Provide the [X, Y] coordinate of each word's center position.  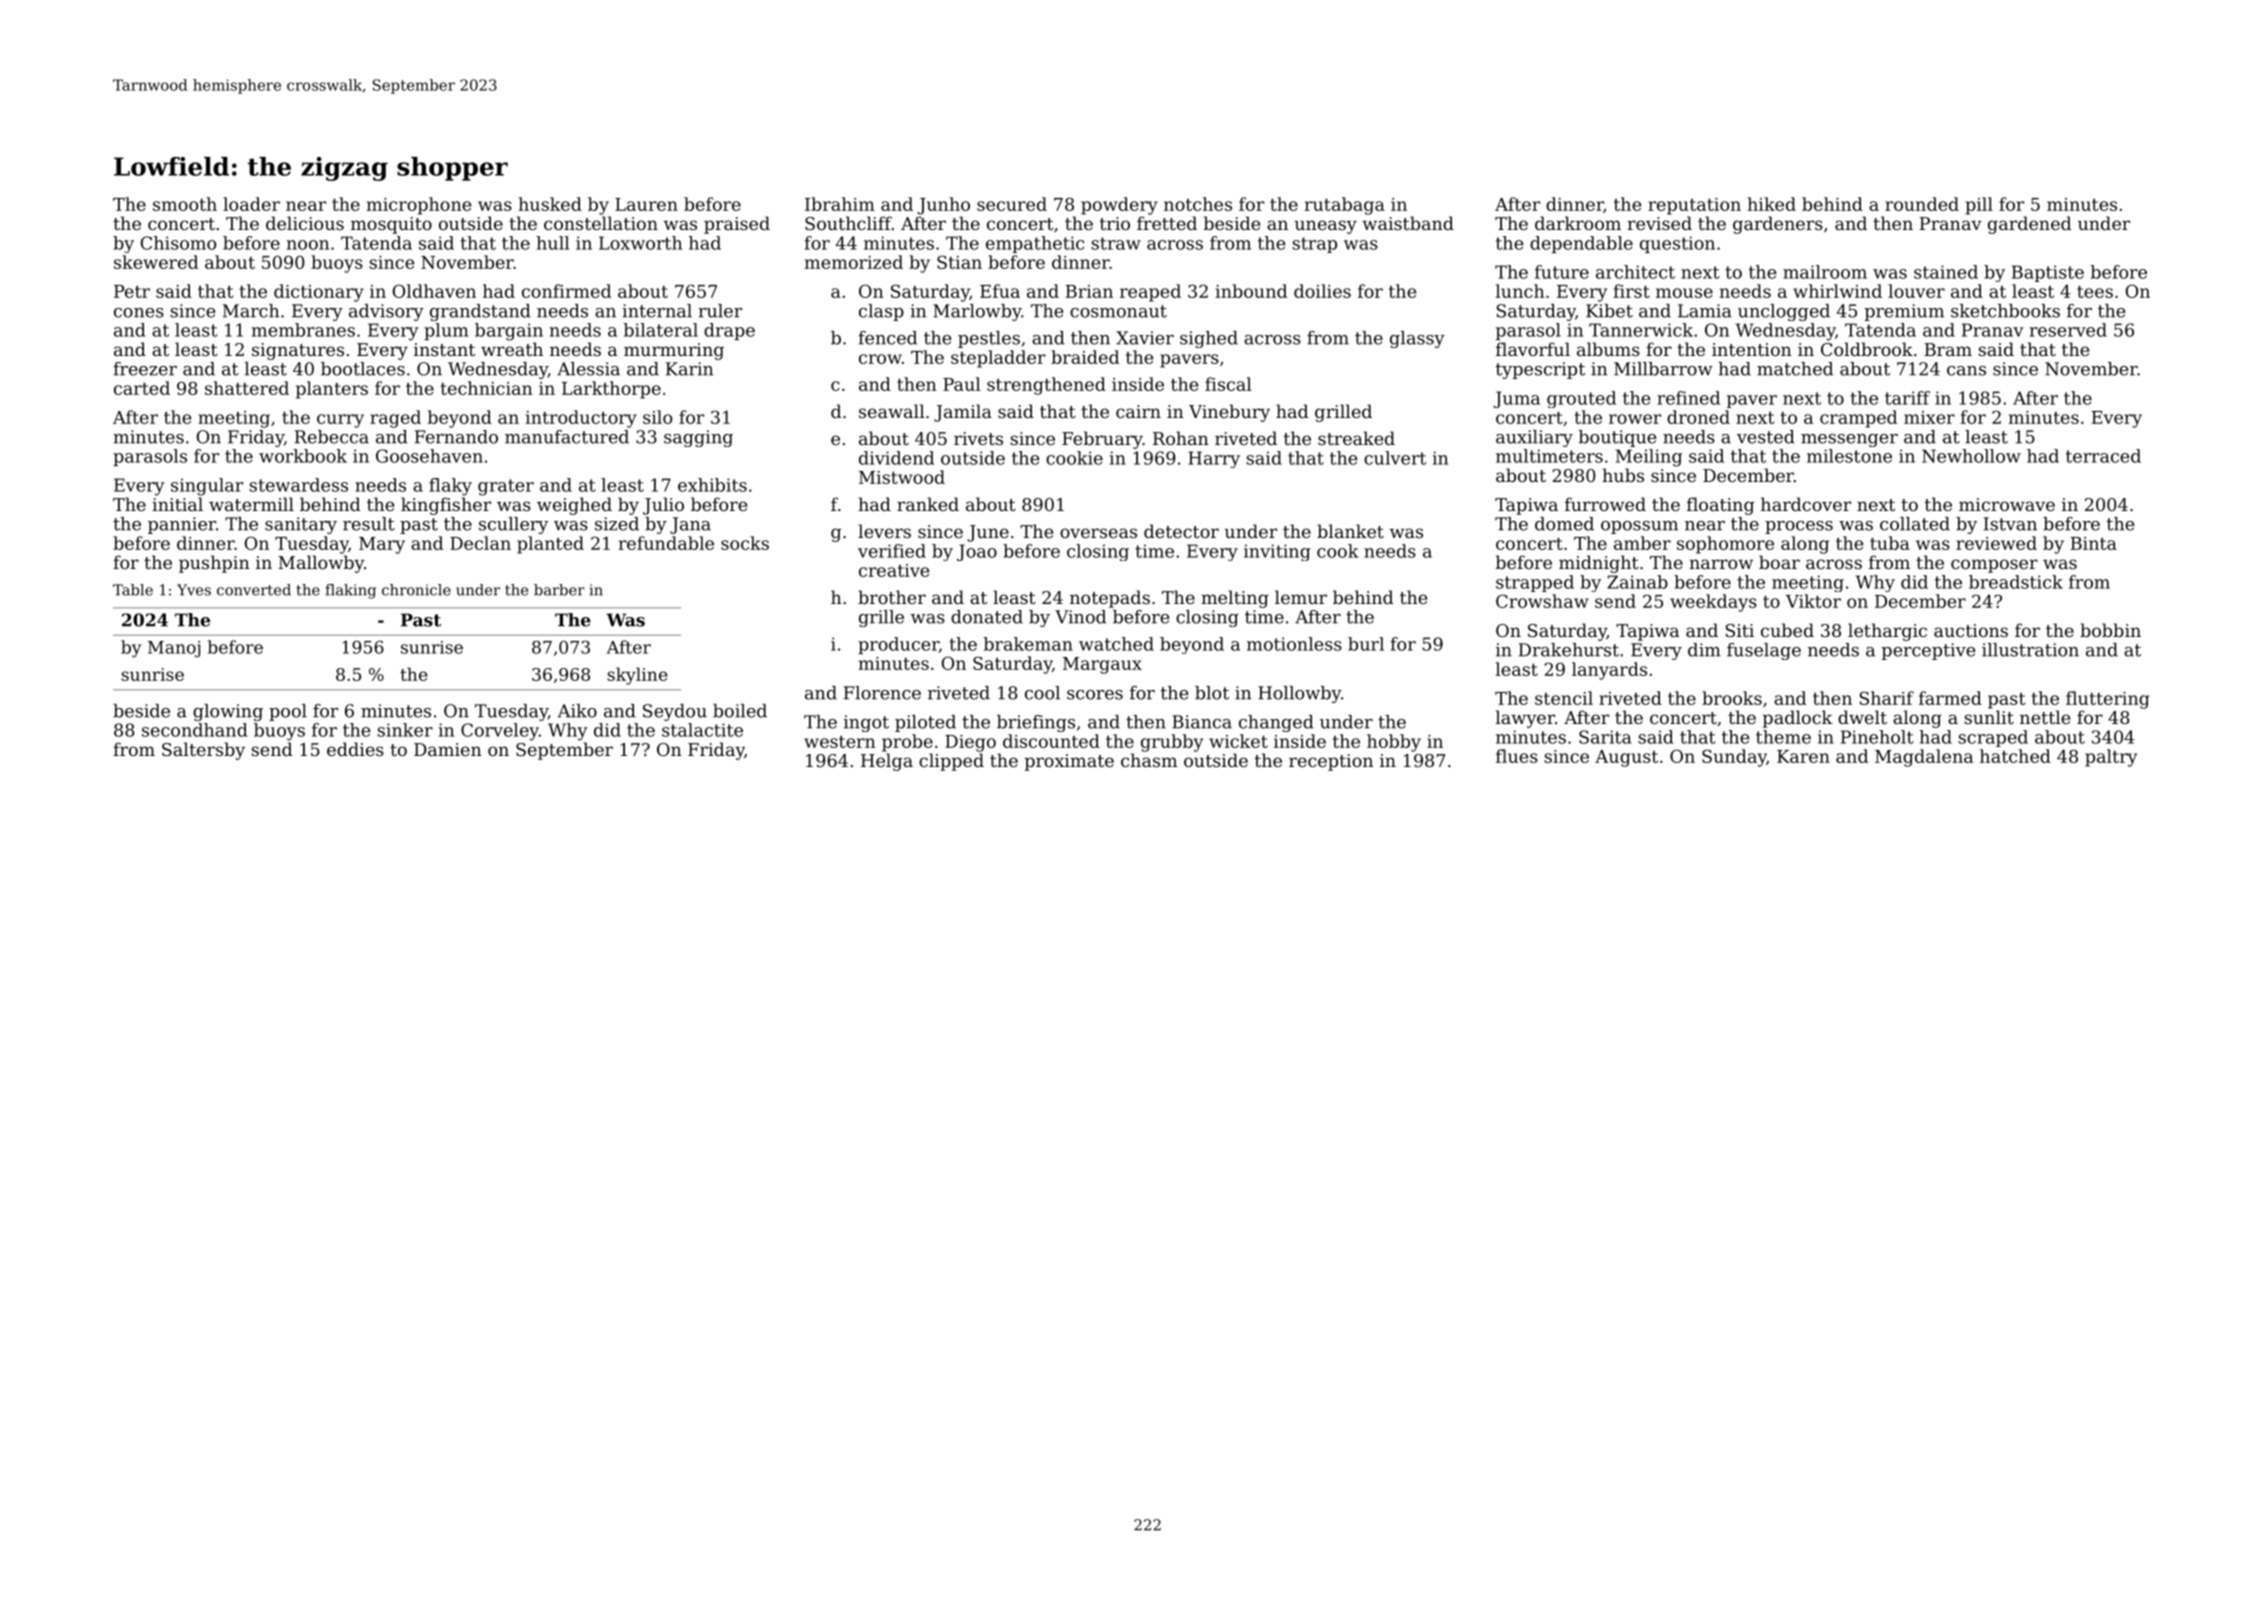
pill [1979, 206]
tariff [1907, 398]
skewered [156, 262]
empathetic [1035, 244]
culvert [1395, 458]
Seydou [675, 712]
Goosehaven [429, 456]
